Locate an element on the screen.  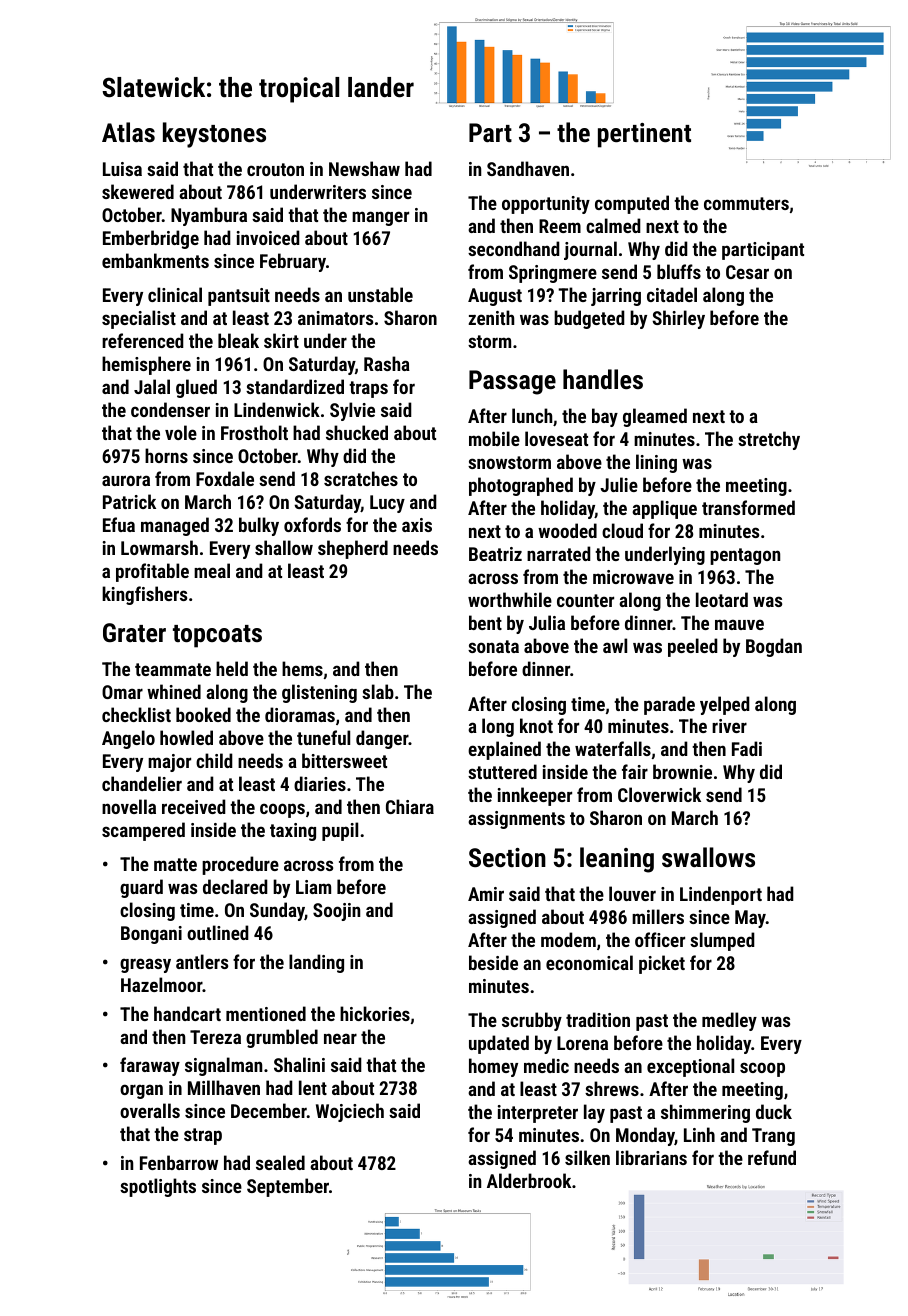
Atlas is located at coordinates (128, 132).
